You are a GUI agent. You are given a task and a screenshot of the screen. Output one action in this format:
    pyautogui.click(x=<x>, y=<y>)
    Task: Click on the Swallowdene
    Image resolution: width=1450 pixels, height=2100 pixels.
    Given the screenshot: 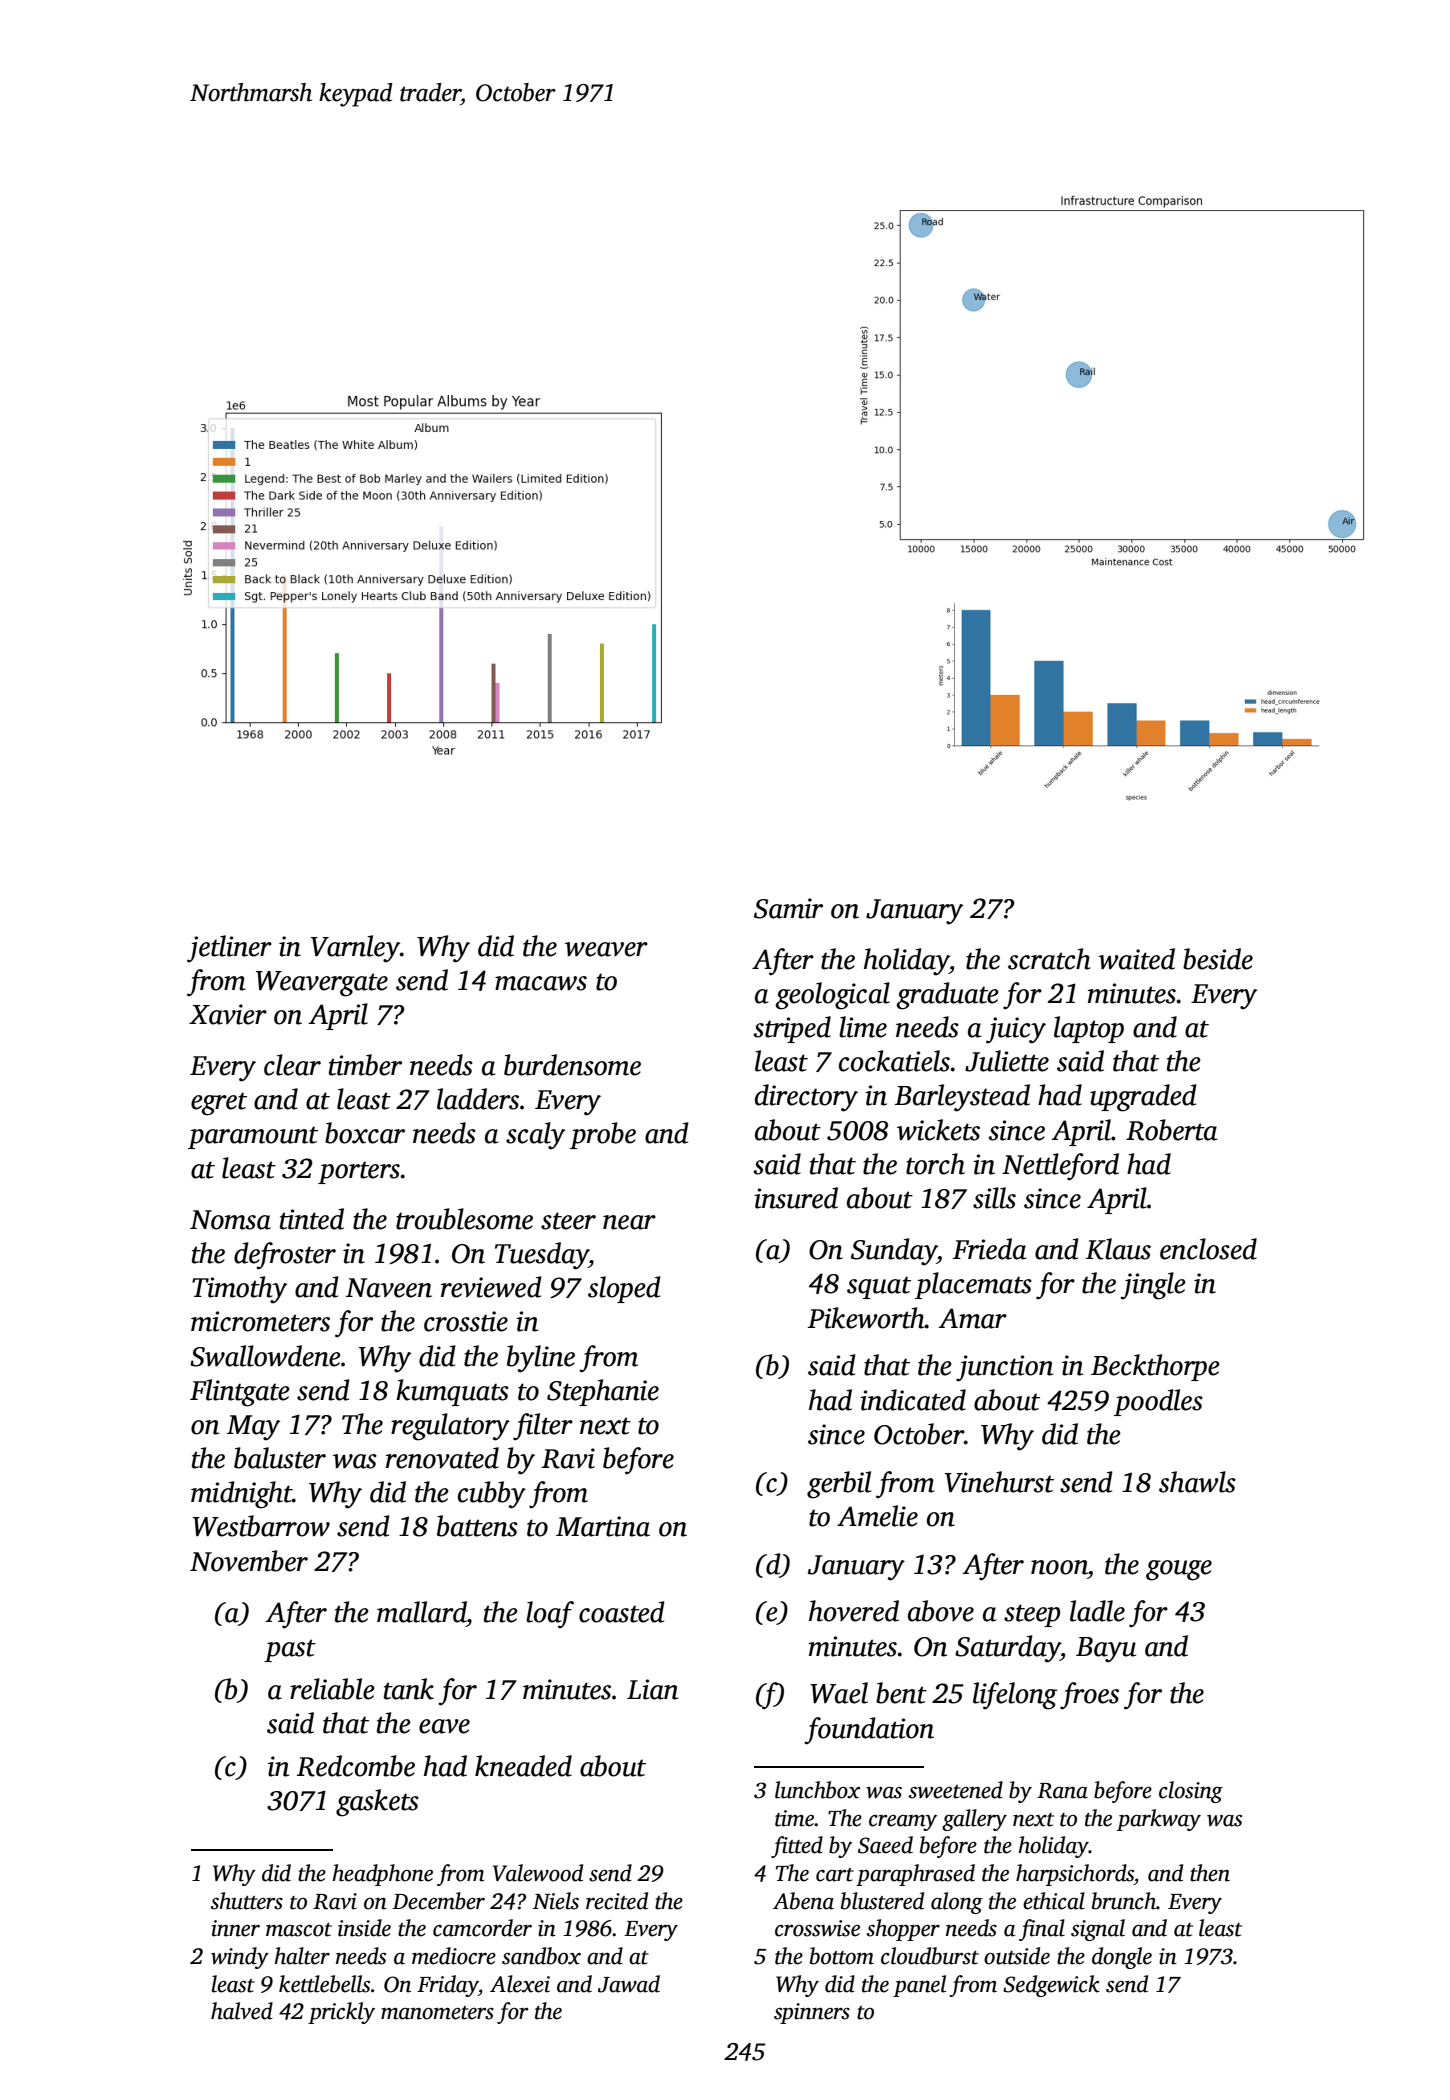 What is the action you would take?
    pyautogui.click(x=265, y=1356)
